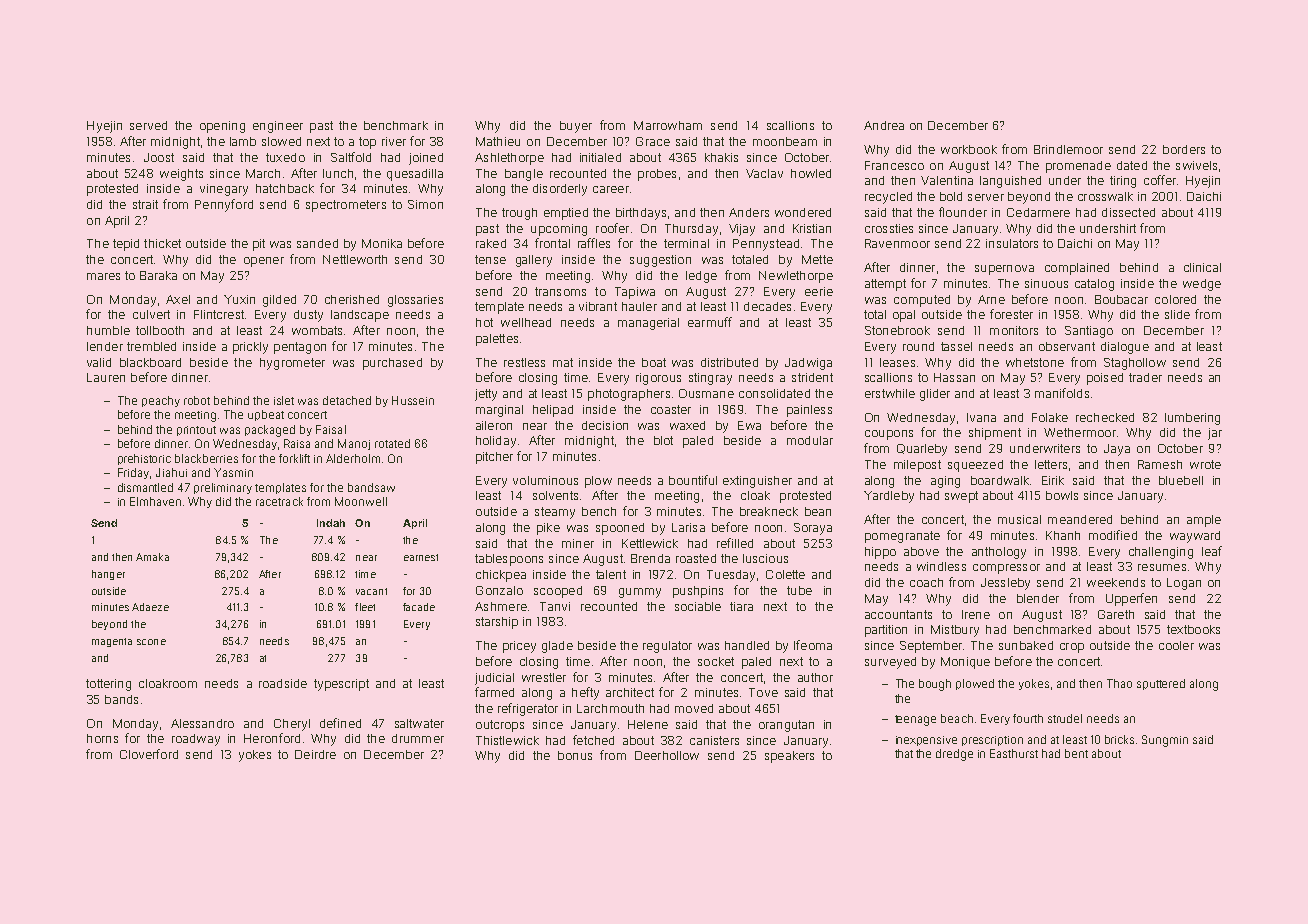 The width and height of the screenshot is (1308, 924). I want to click on dismantled, so click(145, 487).
